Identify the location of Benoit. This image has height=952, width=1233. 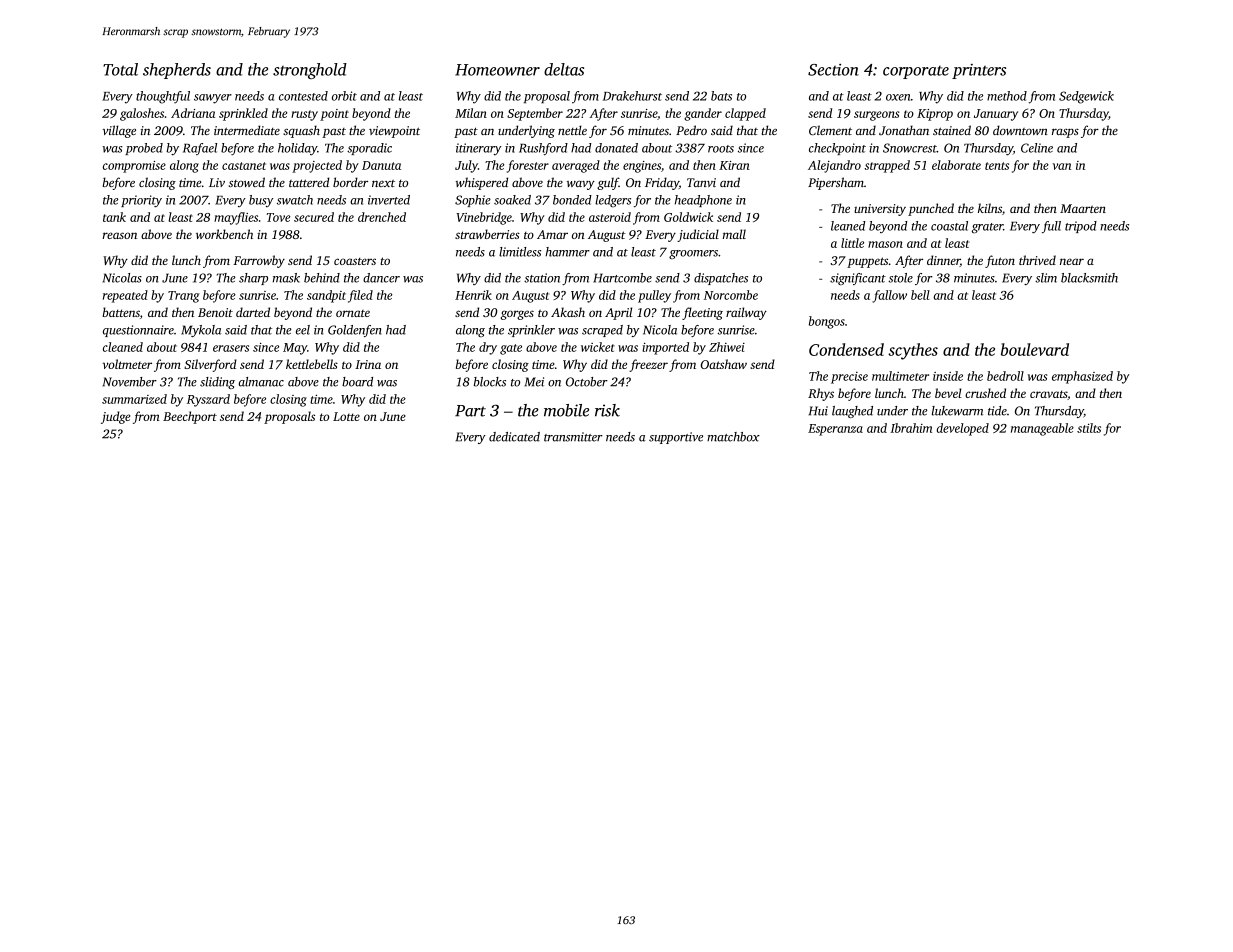
(215, 312).
